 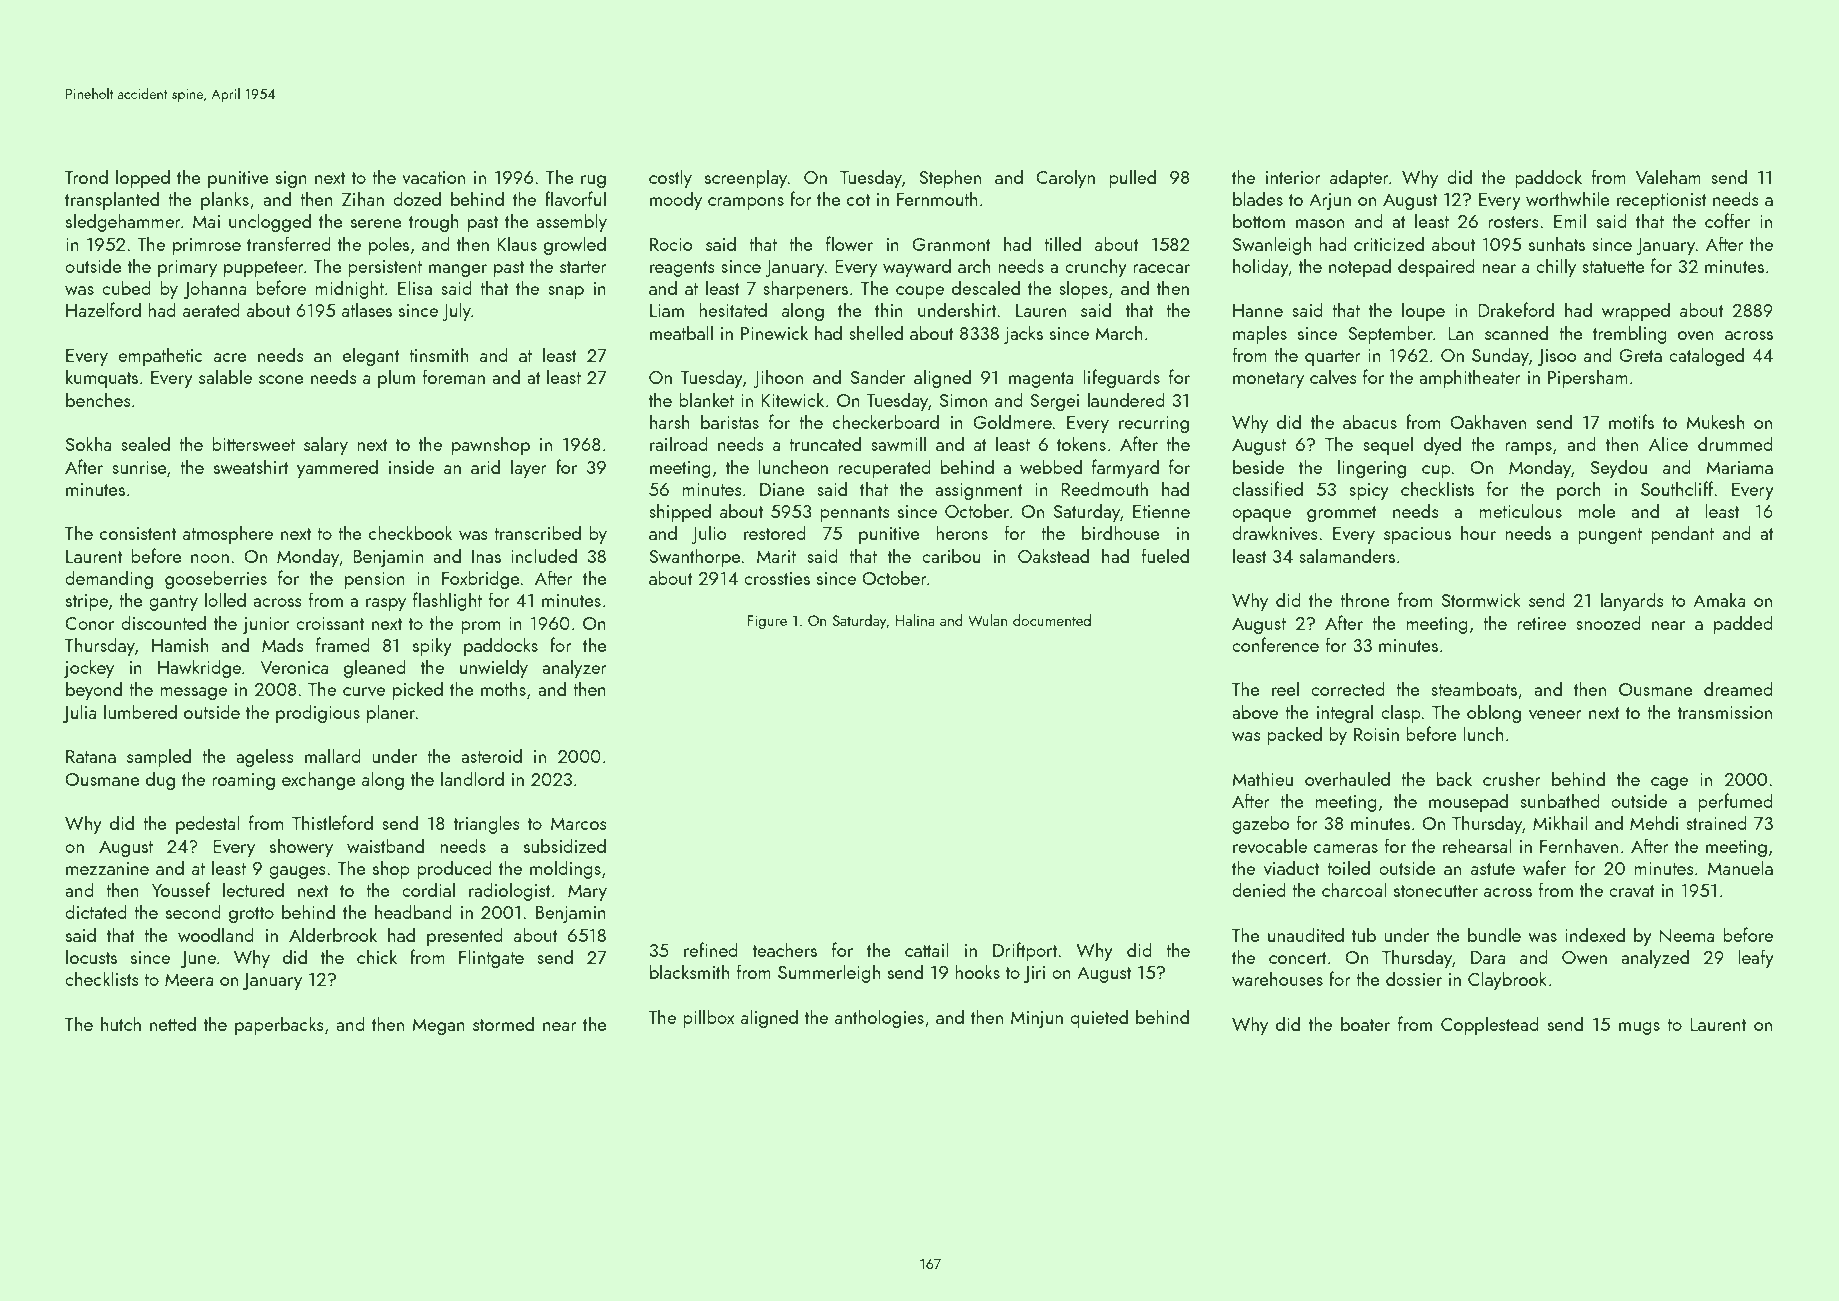 What do you see at coordinates (89, 668) in the screenshot?
I see `jockey` at bounding box center [89, 668].
